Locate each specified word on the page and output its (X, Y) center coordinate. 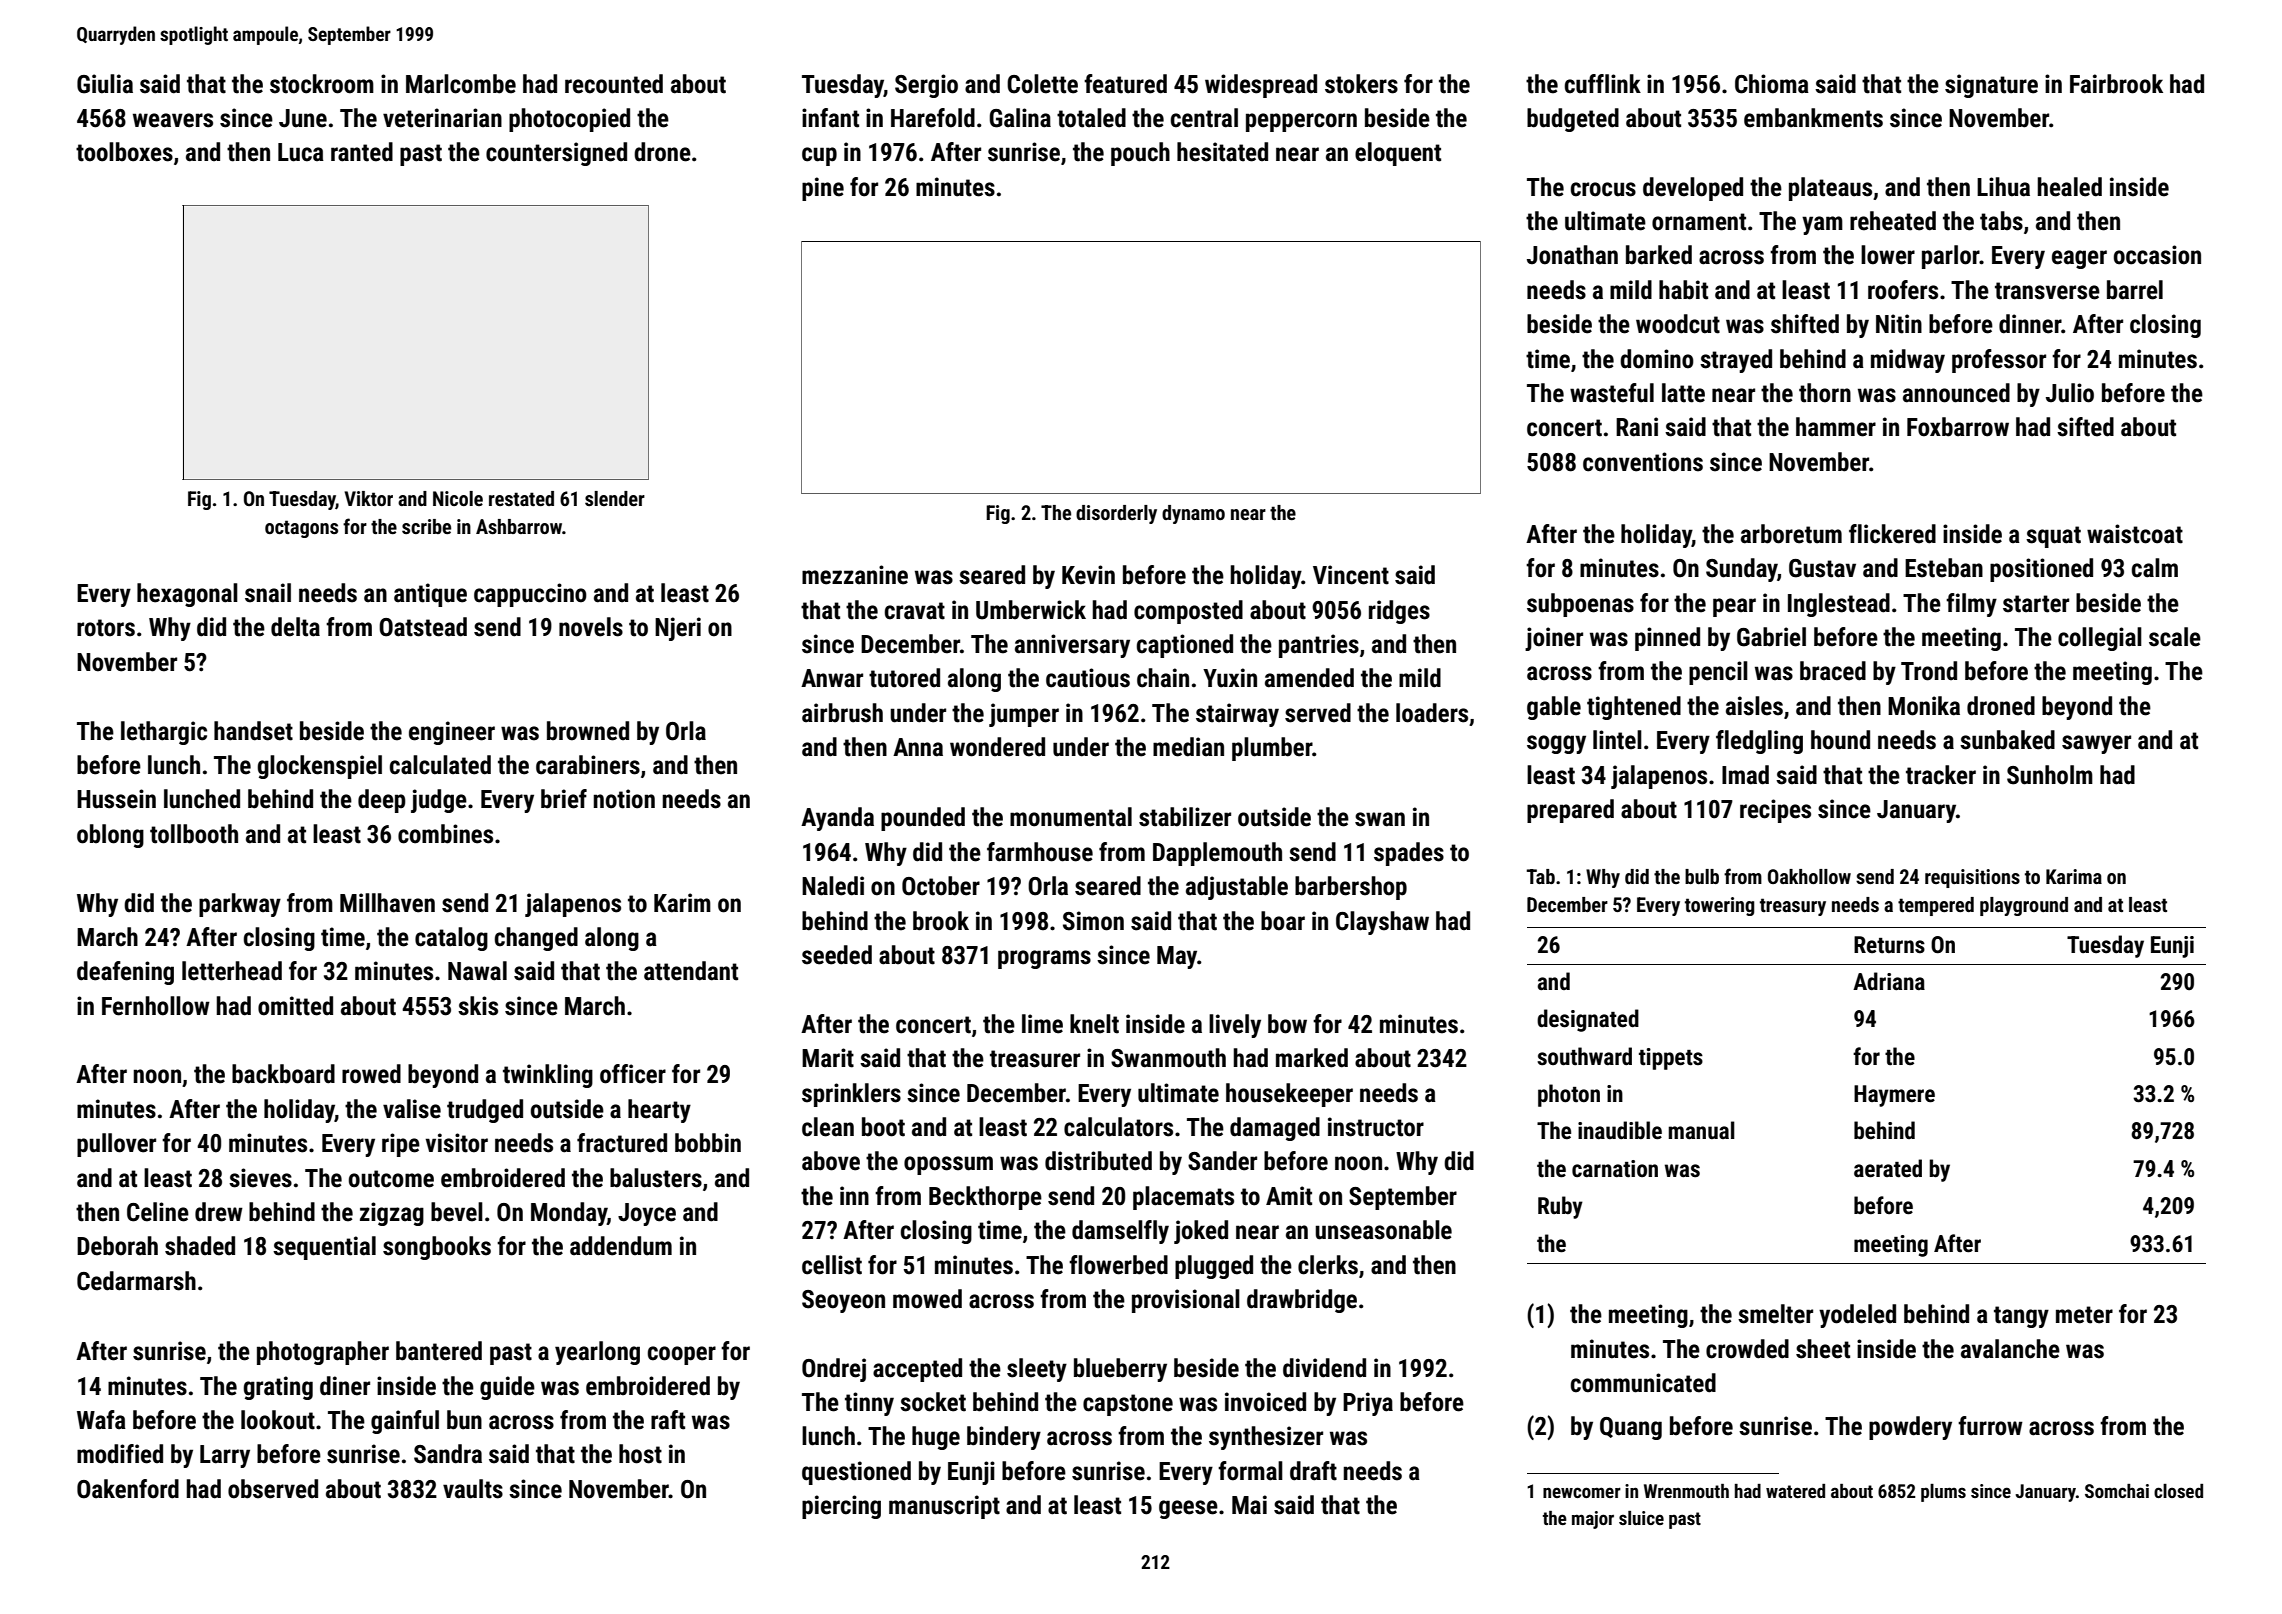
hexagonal (187, 595)
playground (2024, 906)
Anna (918, 747)
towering (1719, 906)
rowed (371, 1074)
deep (382, 801)
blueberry (1120, 1370)
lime (1042, 1024)
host (640, 1454)
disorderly (1116, 514)
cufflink (1603, 84)
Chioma (1772, 84)
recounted (614, 84)
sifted (2085, 427)
